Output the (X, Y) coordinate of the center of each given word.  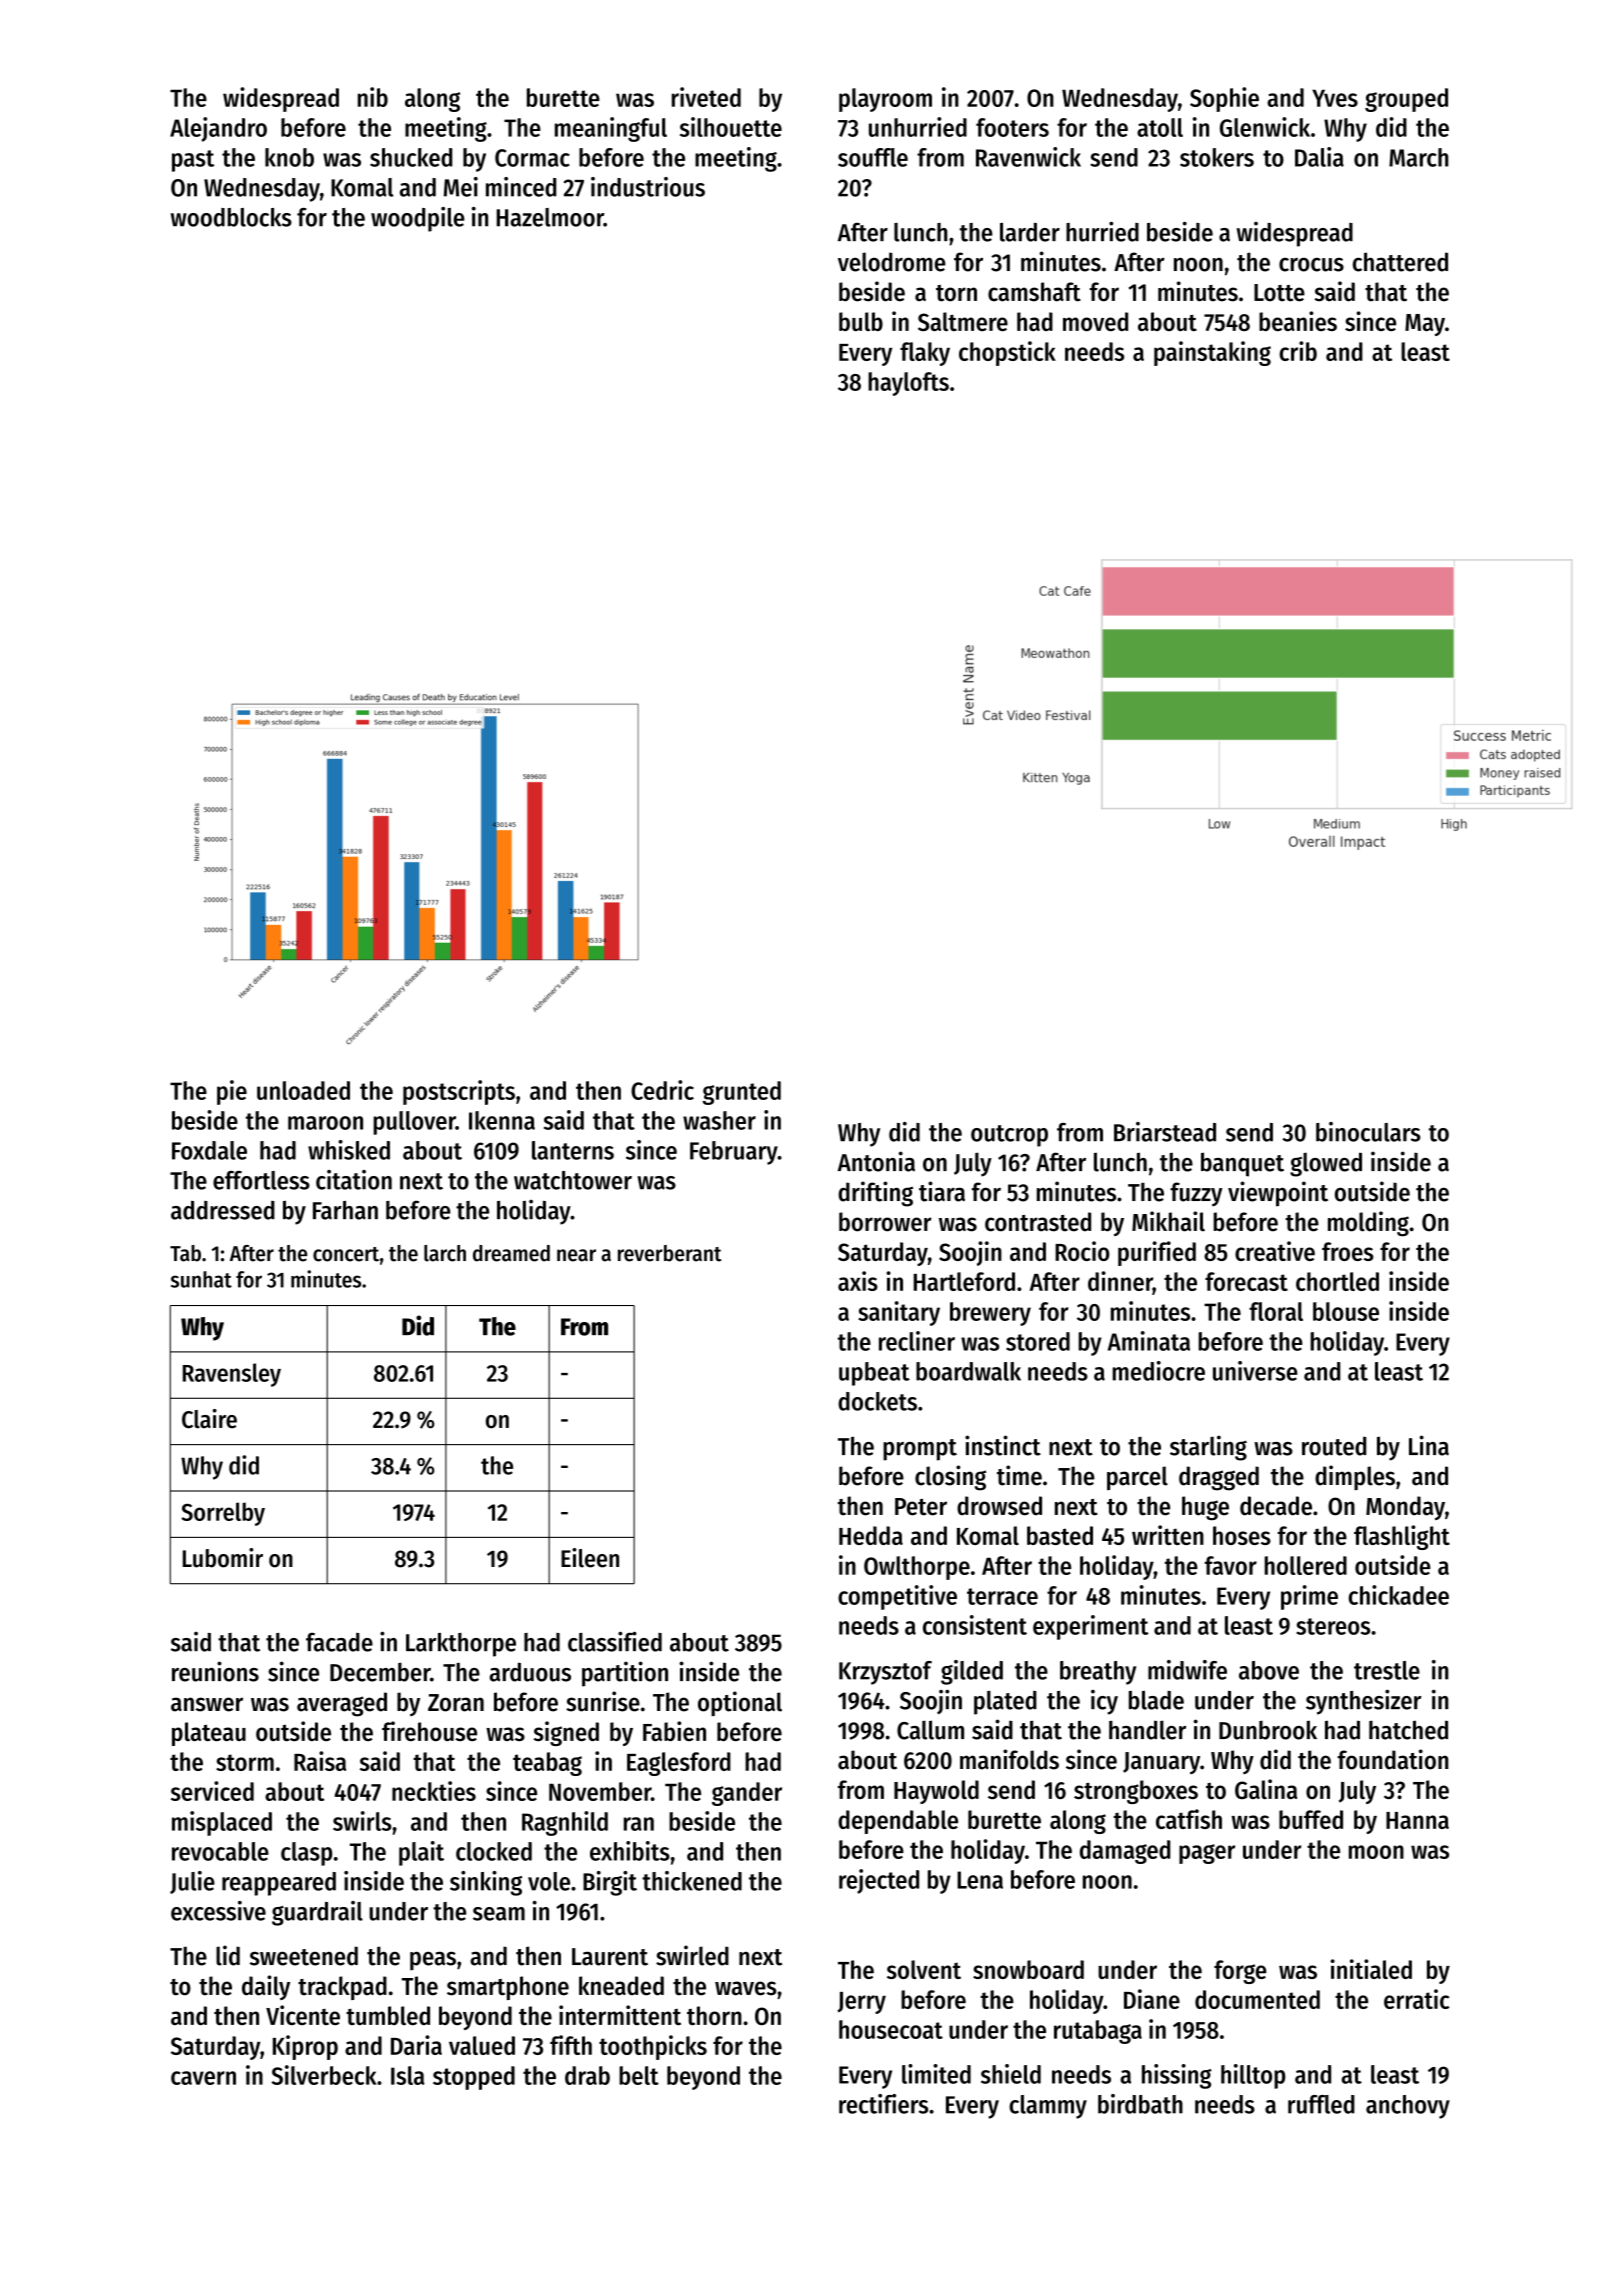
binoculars (1368, 1132)
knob (289, 157)
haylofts (908, 384)
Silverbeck (324, 2075)
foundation (1392, 1759)
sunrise (603, 1701)
